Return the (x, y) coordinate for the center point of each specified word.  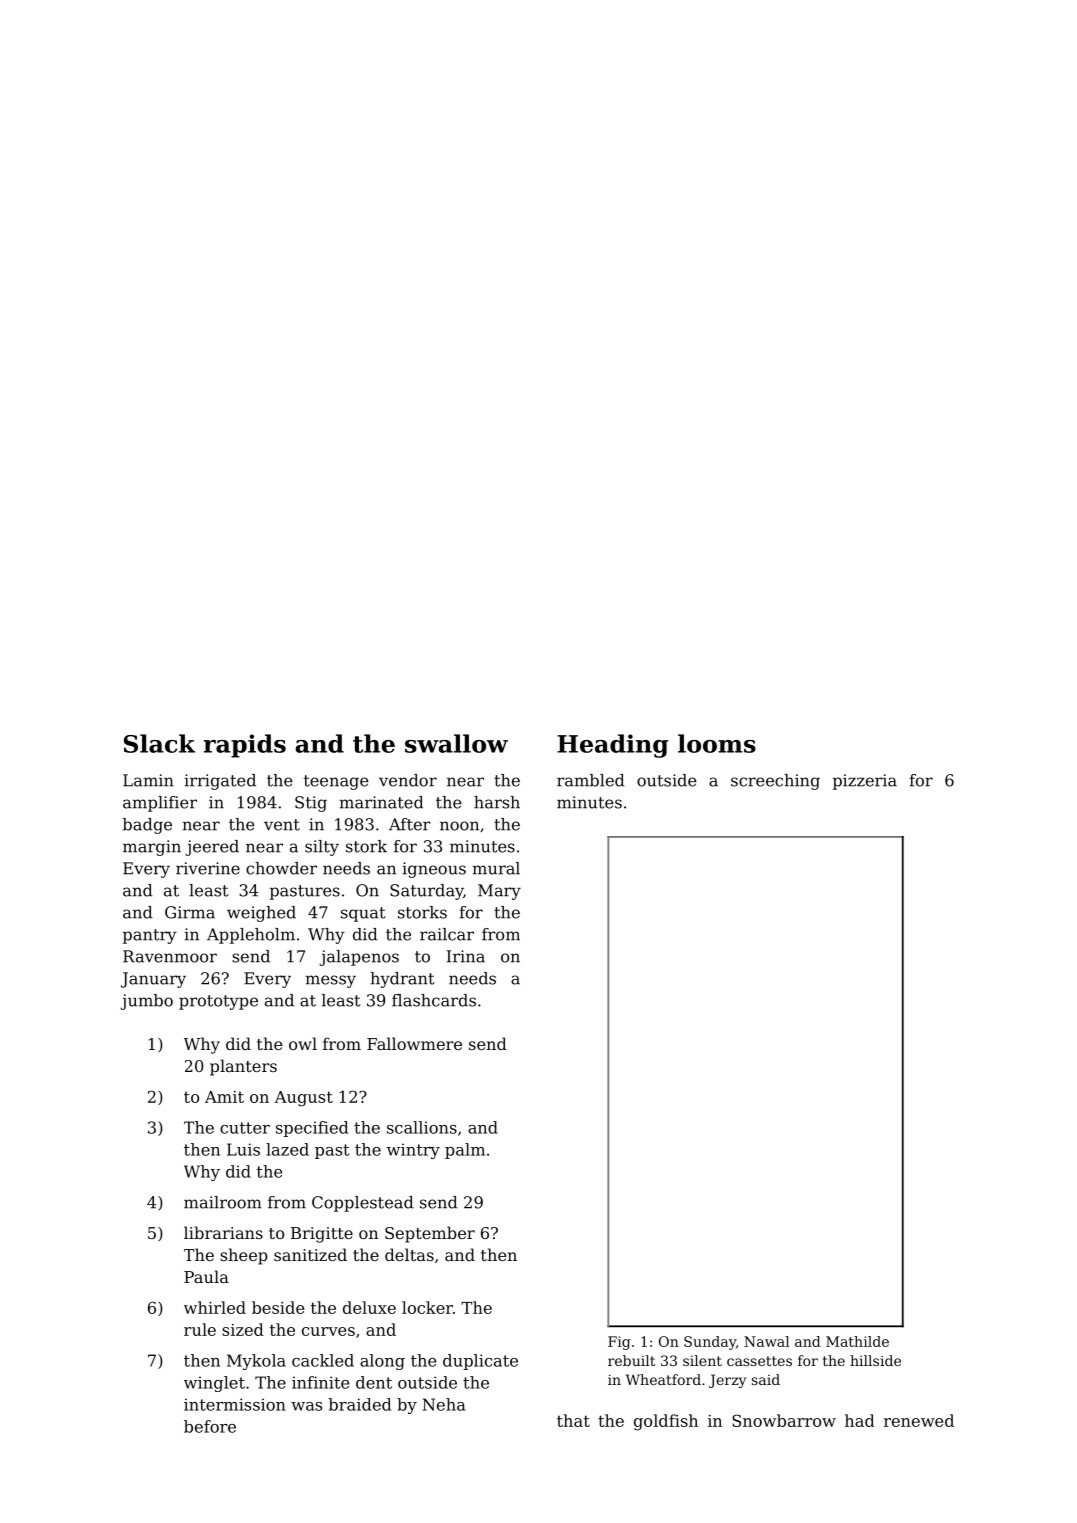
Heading (613, 746)
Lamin (148, 780)
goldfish (666, 1422)
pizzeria (865, 782)
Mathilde (857, 1341)
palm (465, 1151)
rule (200, 1329)
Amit (224, 1097)
